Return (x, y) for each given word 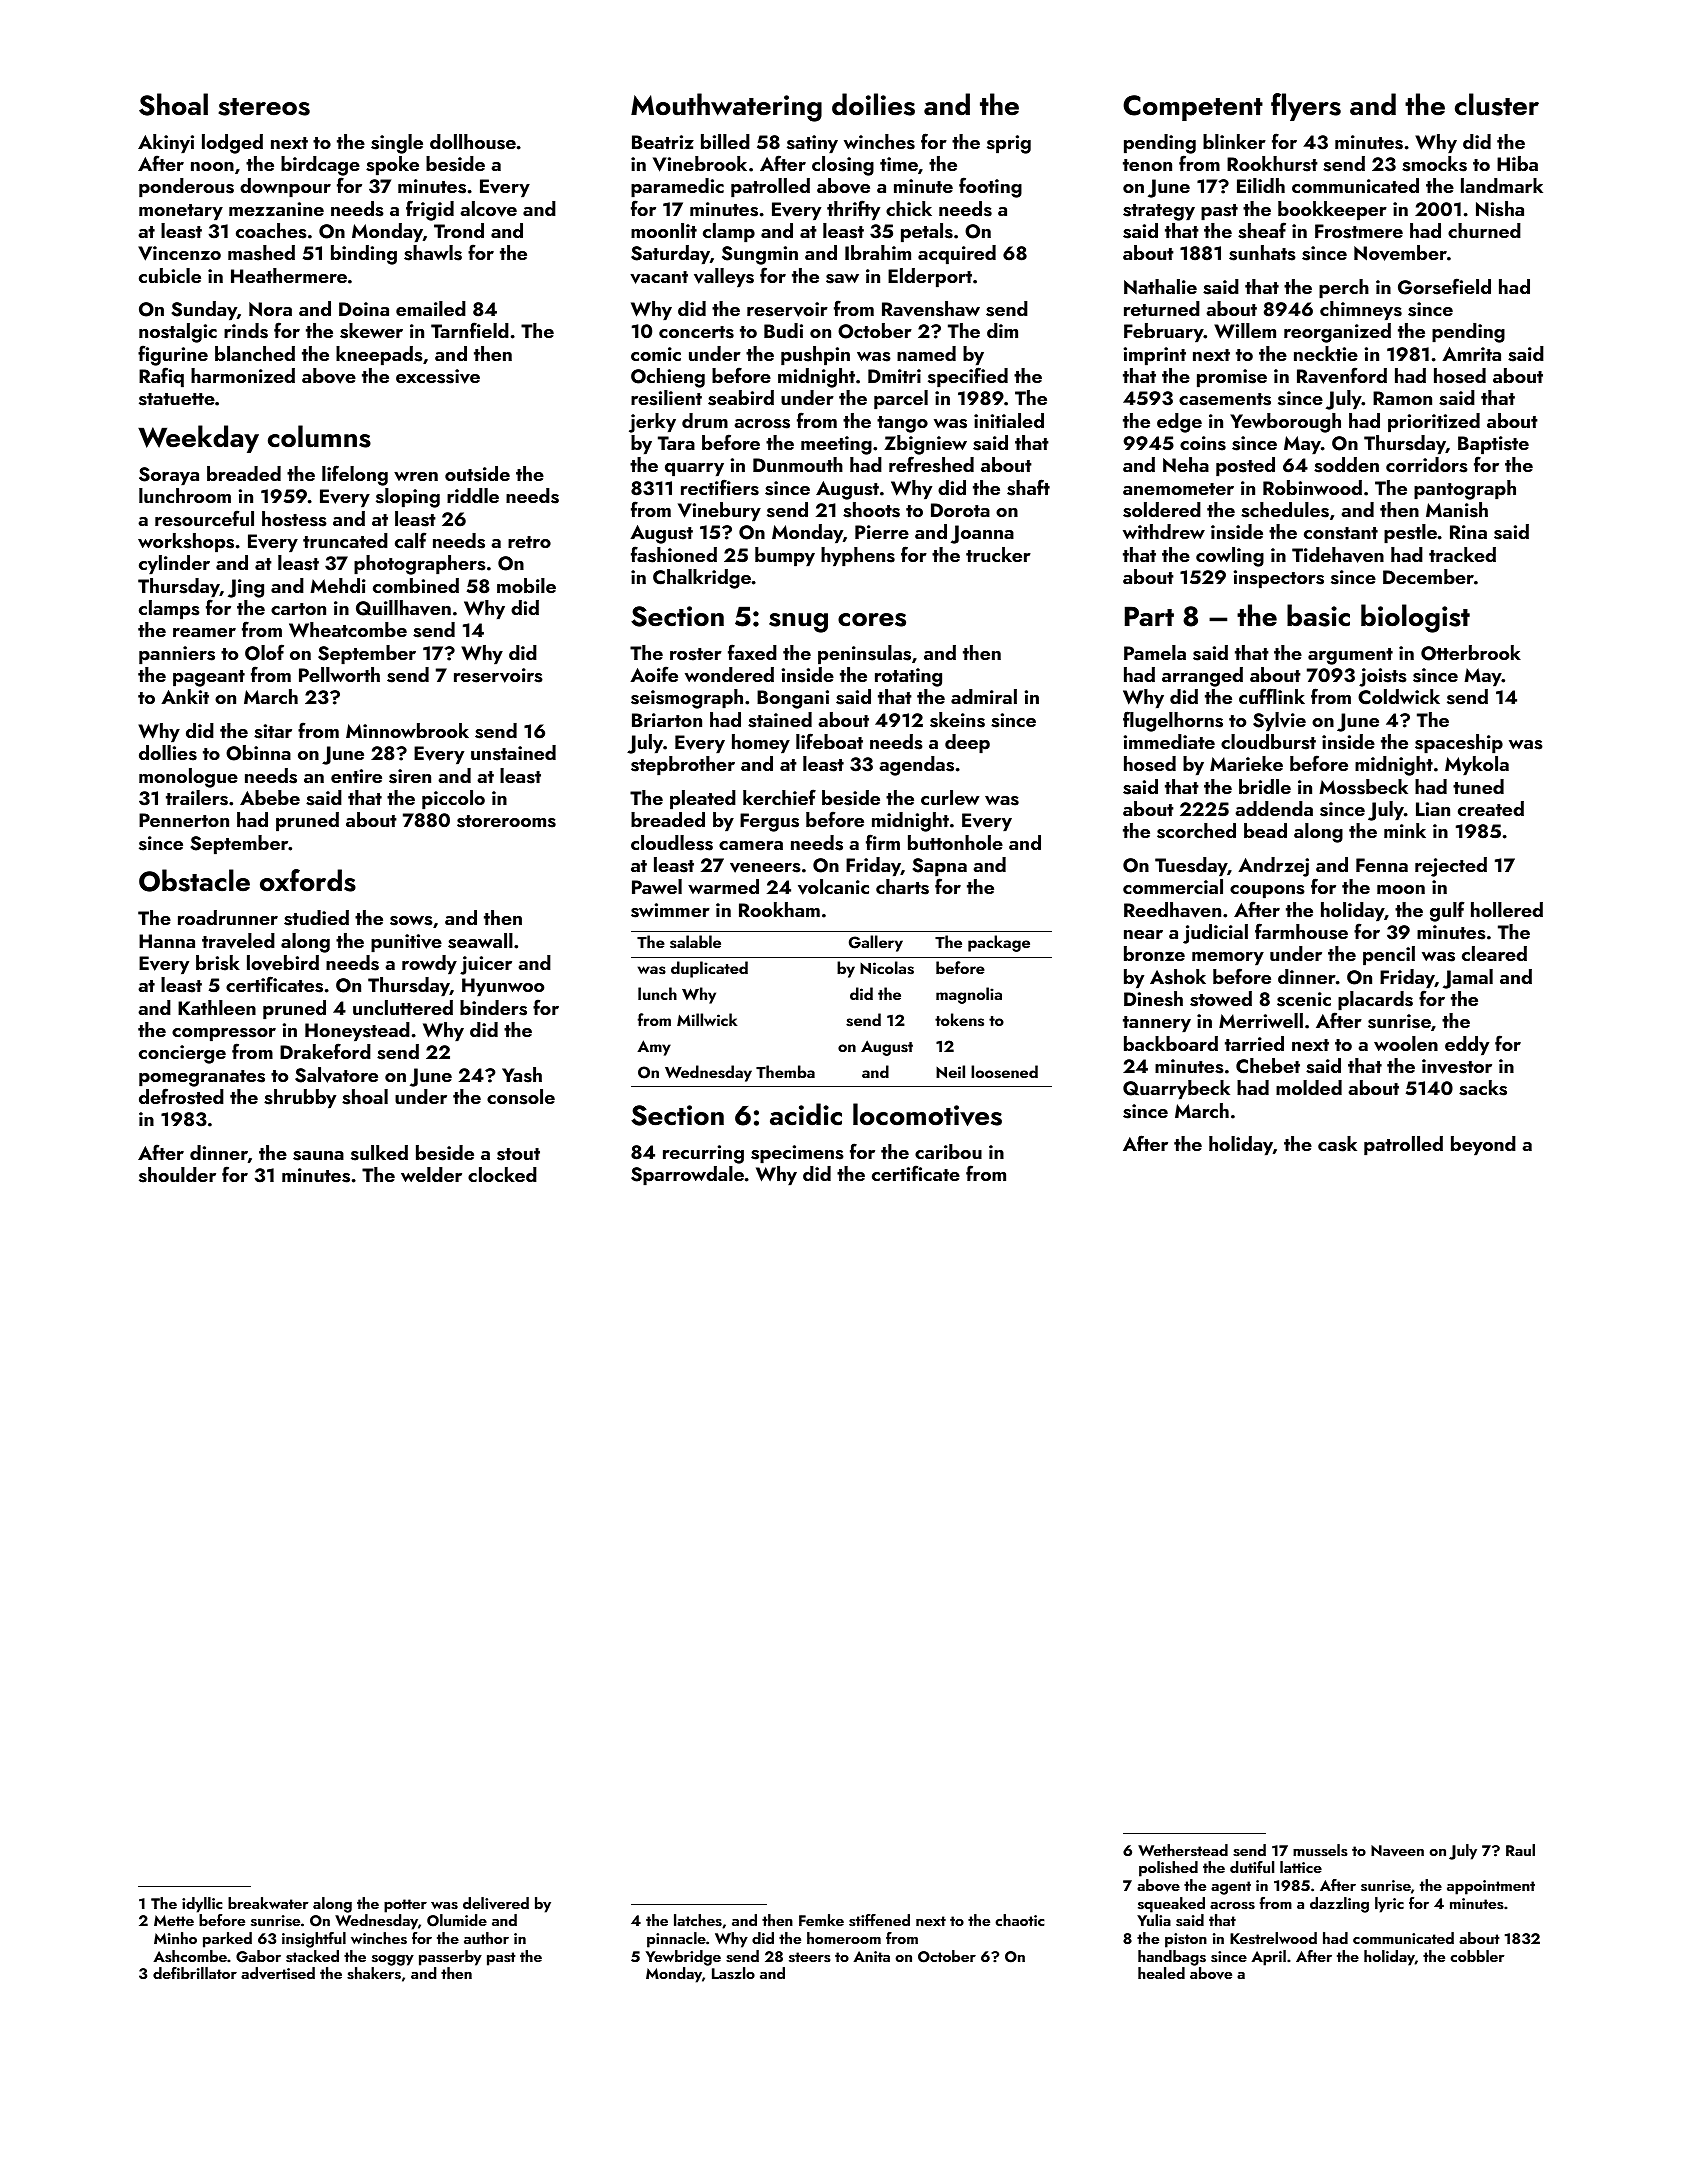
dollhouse (473, 142)
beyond (1483, 1146)
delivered (496, 1903)
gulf (1447, 911)
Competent (1193, 108)
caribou (948, 1151)
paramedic (677, 188)
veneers (765, 868)
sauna (318, 1156)
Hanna (167, 941)
